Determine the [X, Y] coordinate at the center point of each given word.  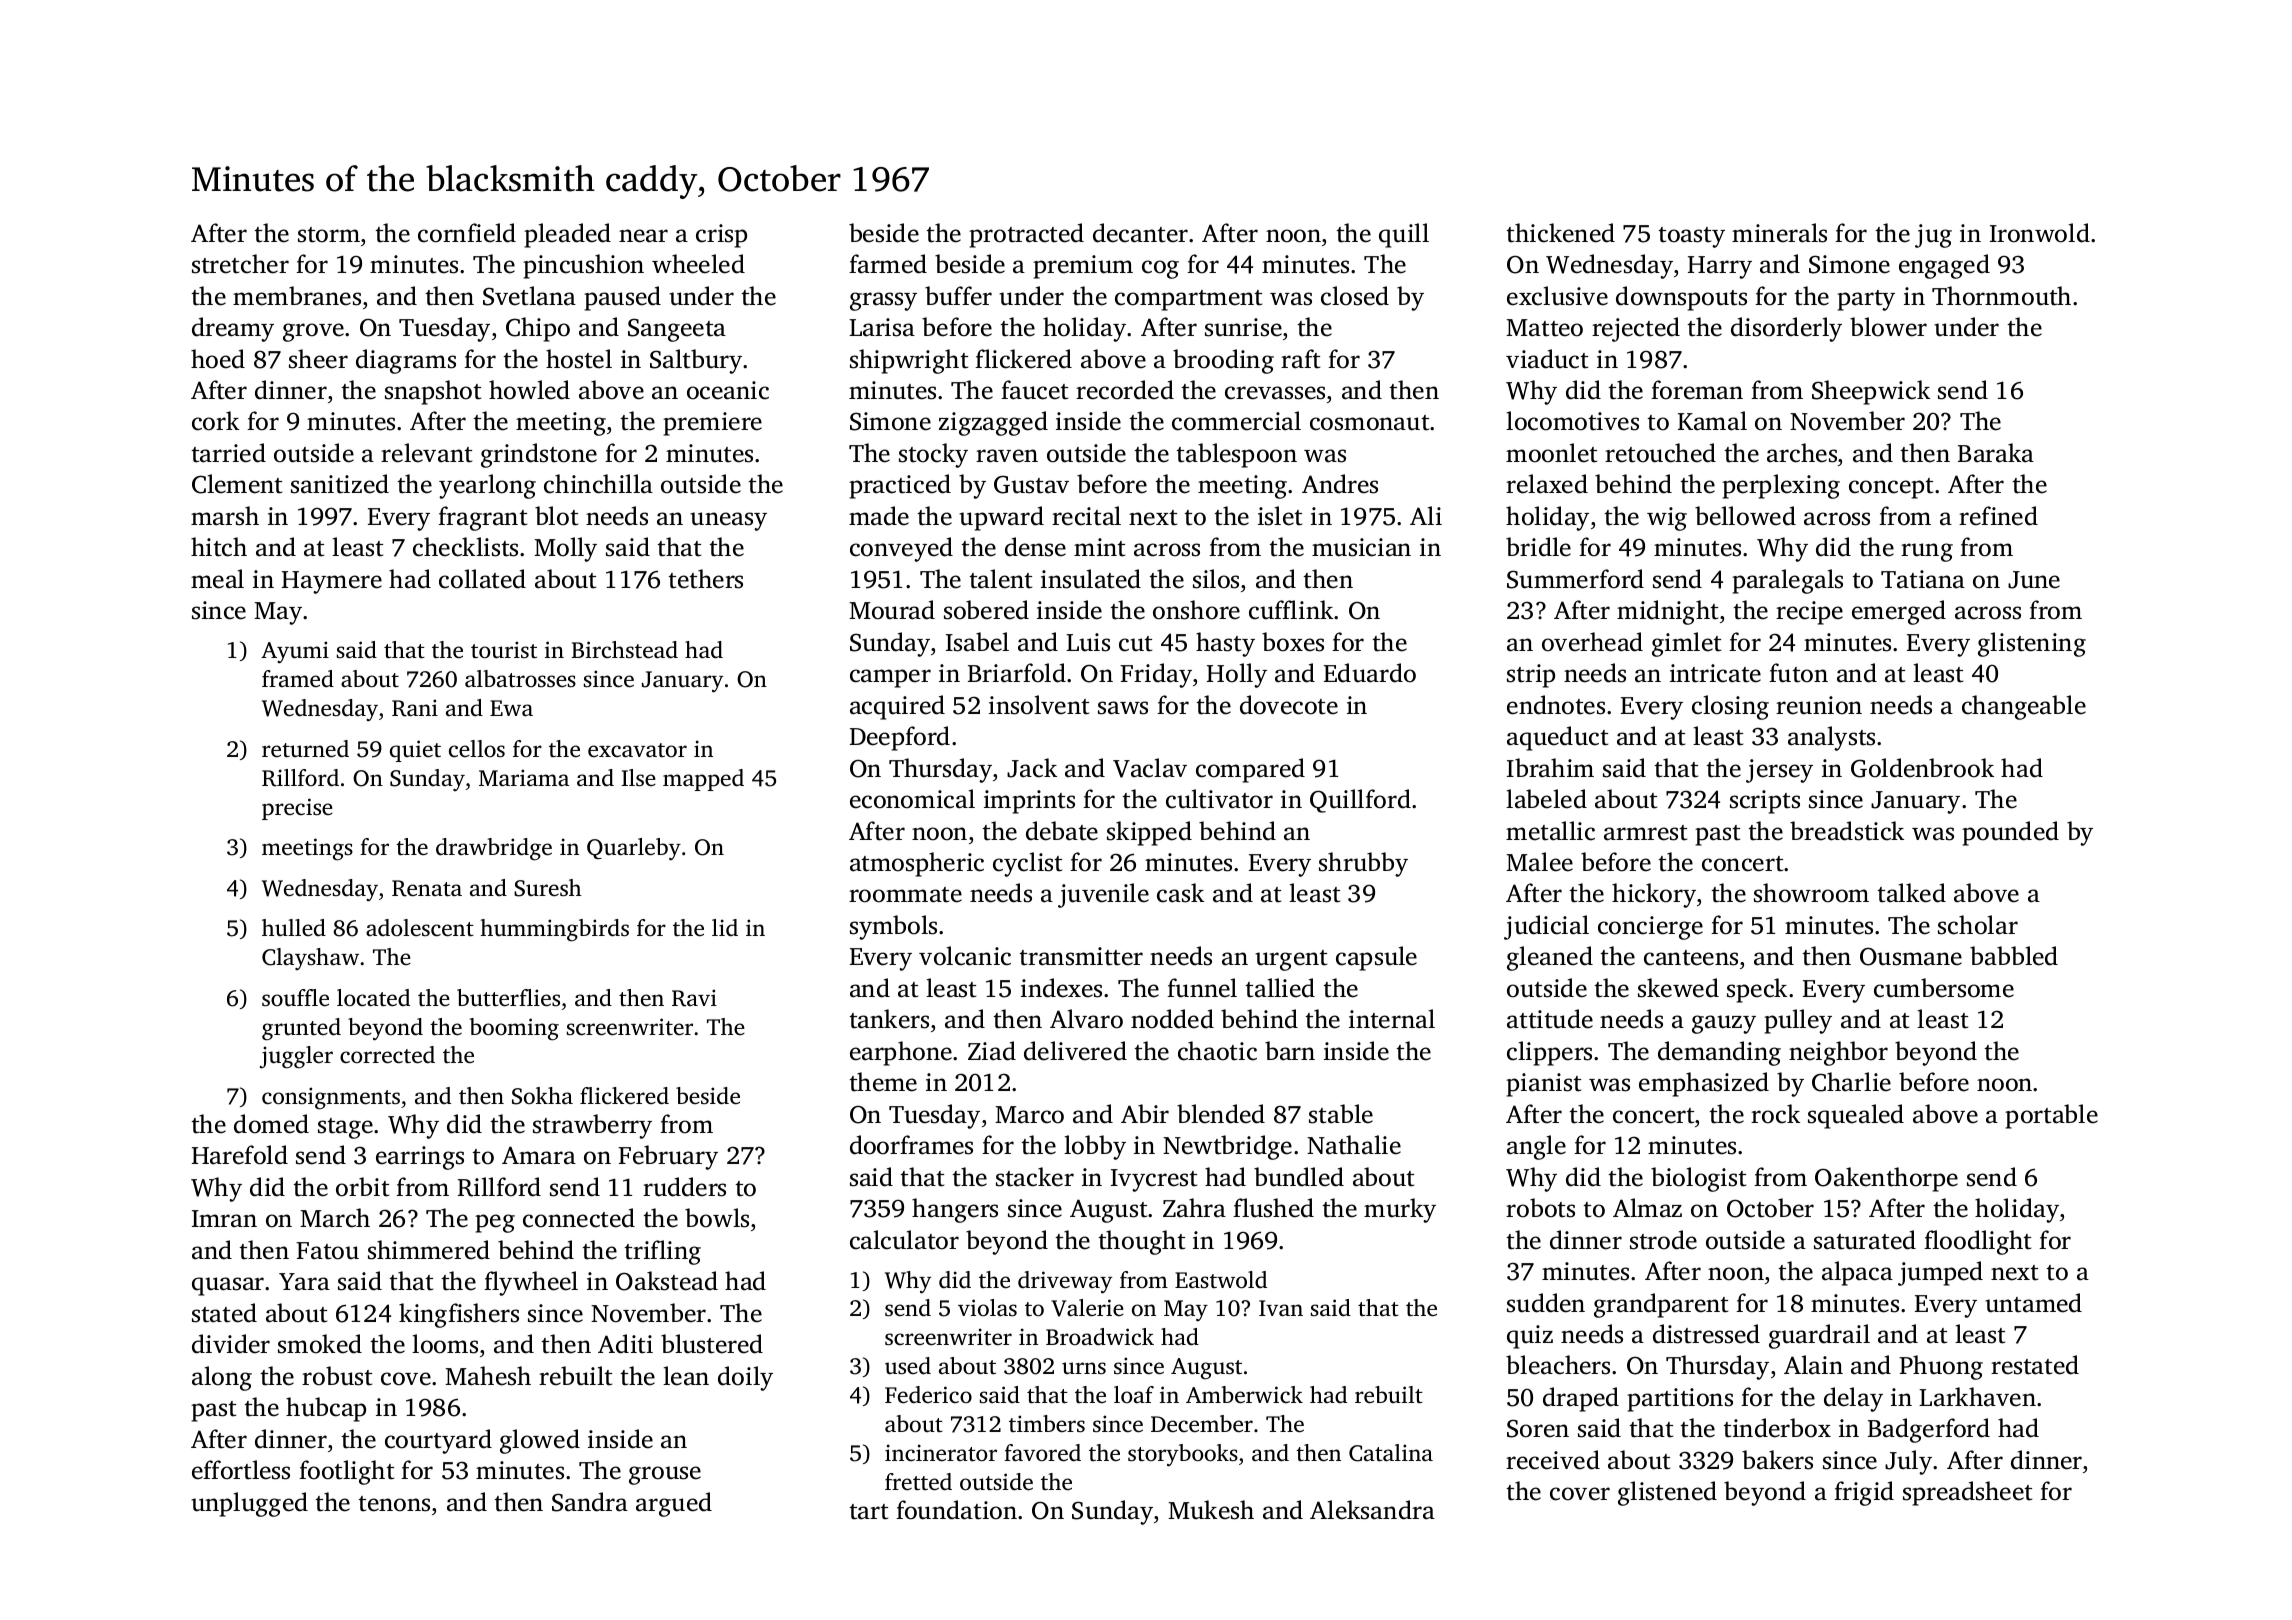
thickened [1560, 233]
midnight [1667, 612]
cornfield [467, 233]
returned [305, 749]
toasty [1691, 237]
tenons [394, 1504]
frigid [1864, 1493]
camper [890, 678]
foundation [956, 1510]
